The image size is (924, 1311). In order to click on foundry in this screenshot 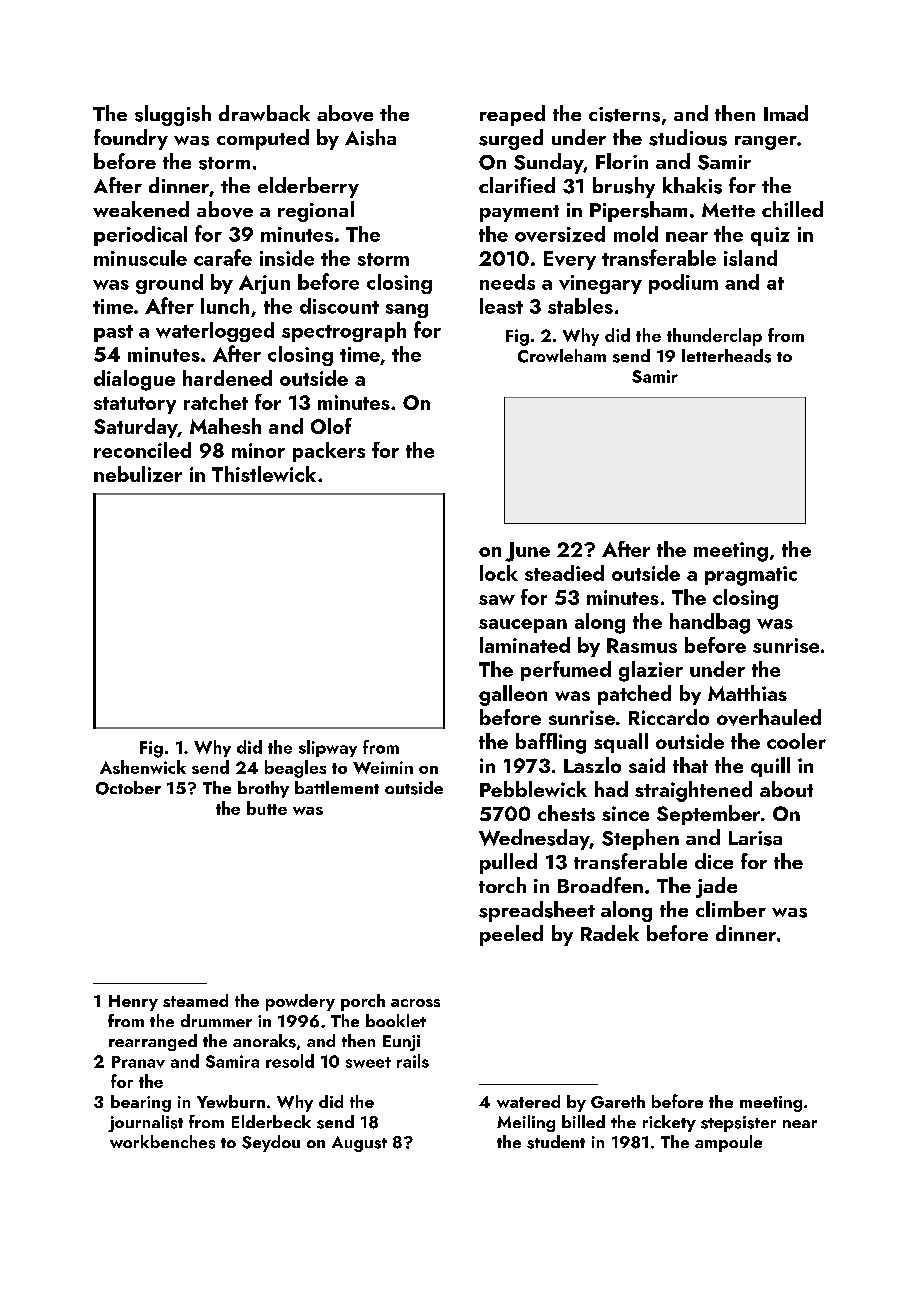, I will do `click(131, 139)`.
